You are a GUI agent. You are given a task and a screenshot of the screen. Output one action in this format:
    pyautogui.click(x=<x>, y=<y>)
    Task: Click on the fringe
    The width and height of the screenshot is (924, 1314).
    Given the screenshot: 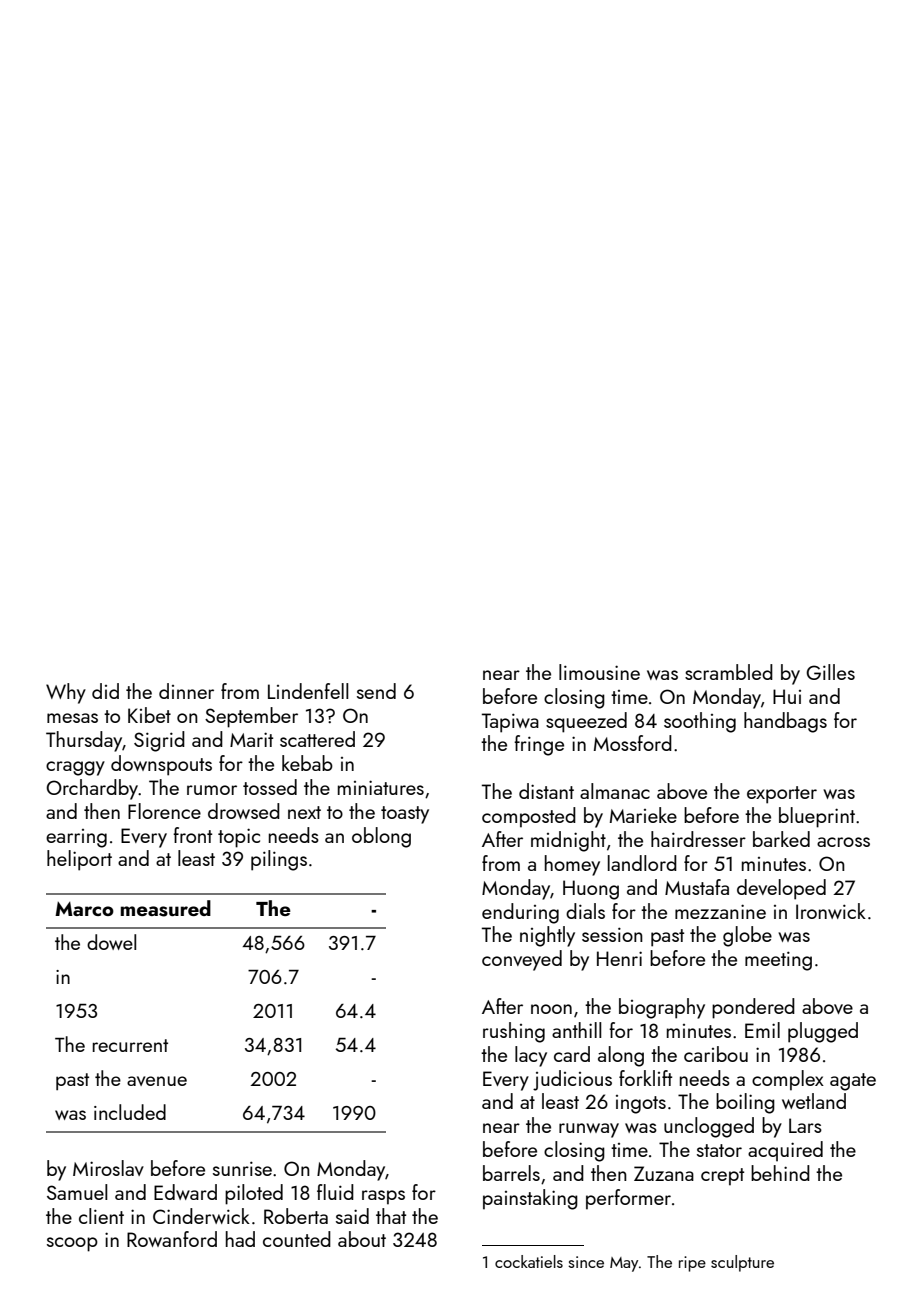 What is the action you would take?
    pyautogui.click(x=539, y=745)
